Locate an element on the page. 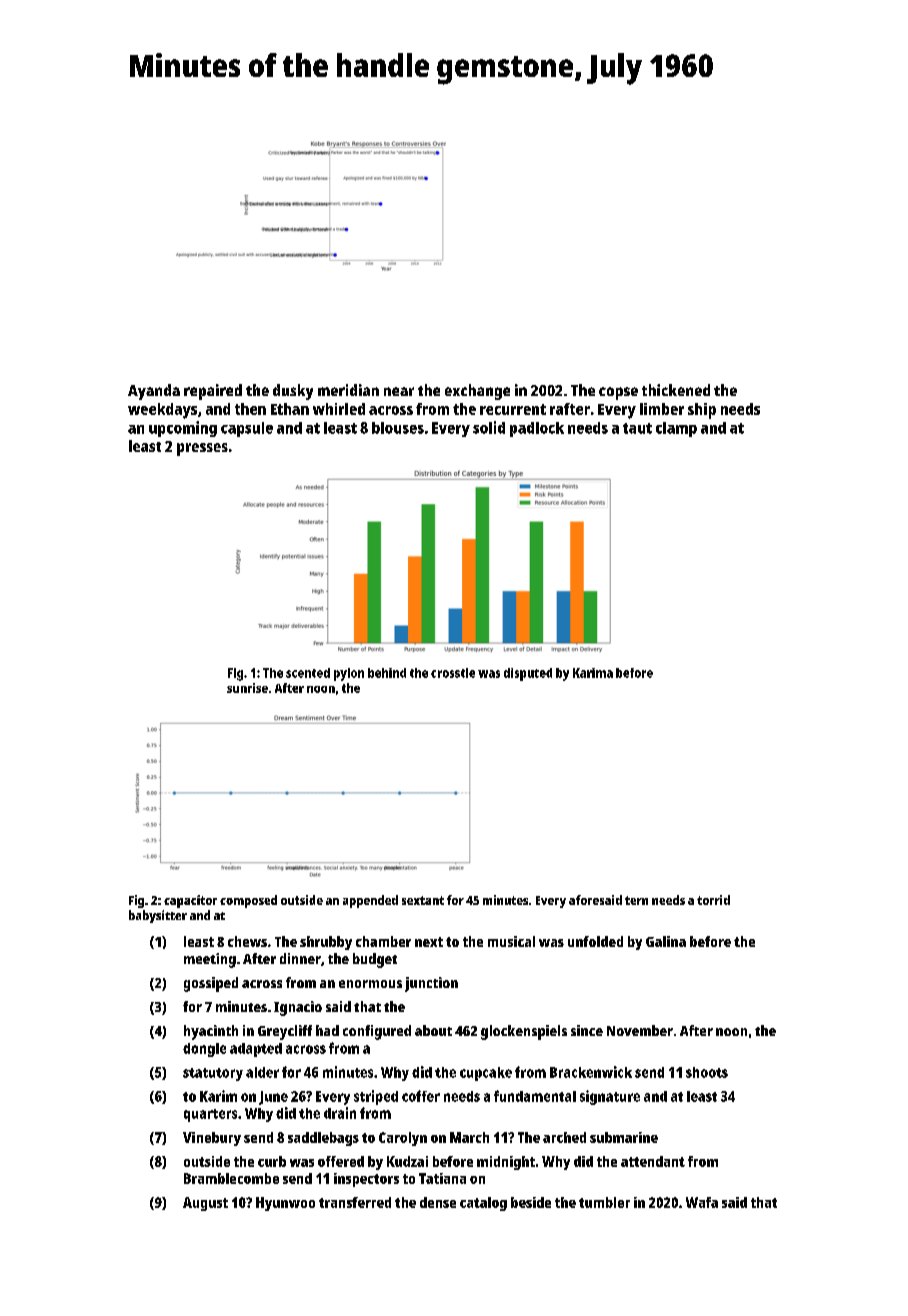 This document has width=908, height=1316. Bramblecombe is located at coordinates (231, 1178).
